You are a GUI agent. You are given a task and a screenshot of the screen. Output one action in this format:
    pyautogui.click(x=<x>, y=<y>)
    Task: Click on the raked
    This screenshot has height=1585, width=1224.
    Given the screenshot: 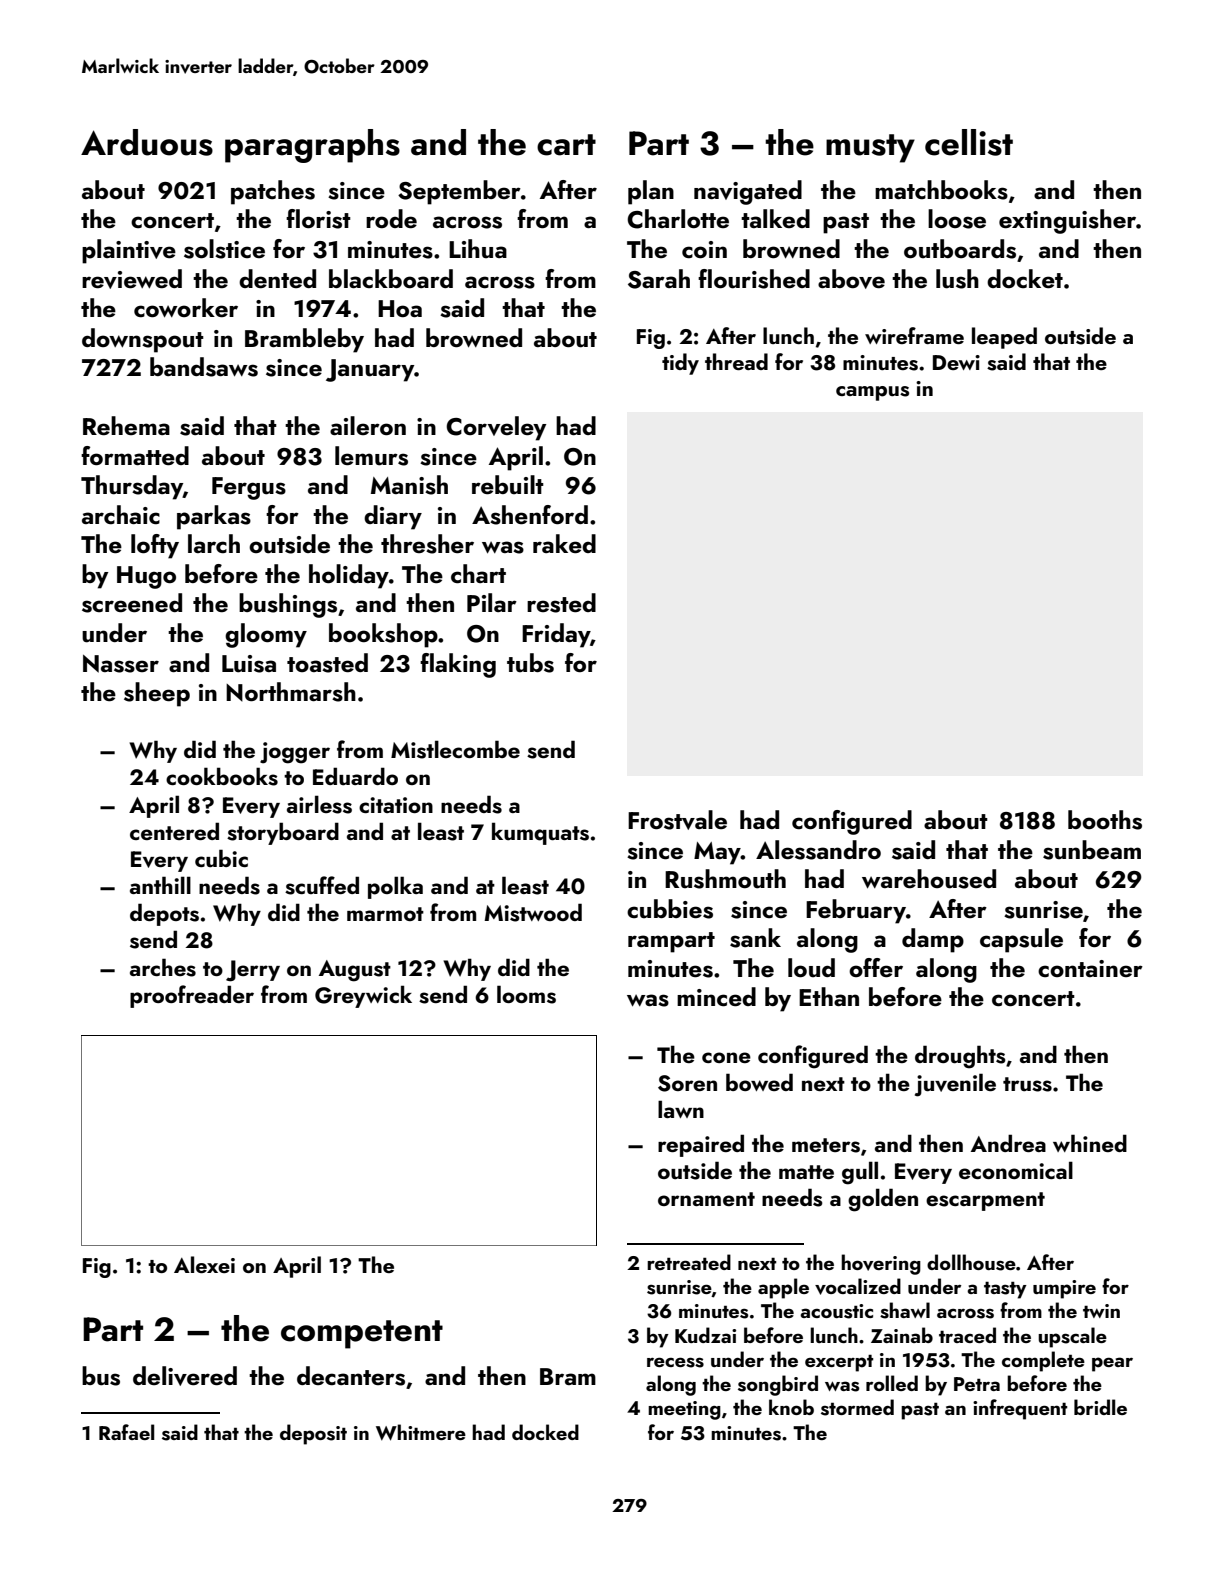 What is the action you would take?
    pyautogui.click(x=564, y=543)
